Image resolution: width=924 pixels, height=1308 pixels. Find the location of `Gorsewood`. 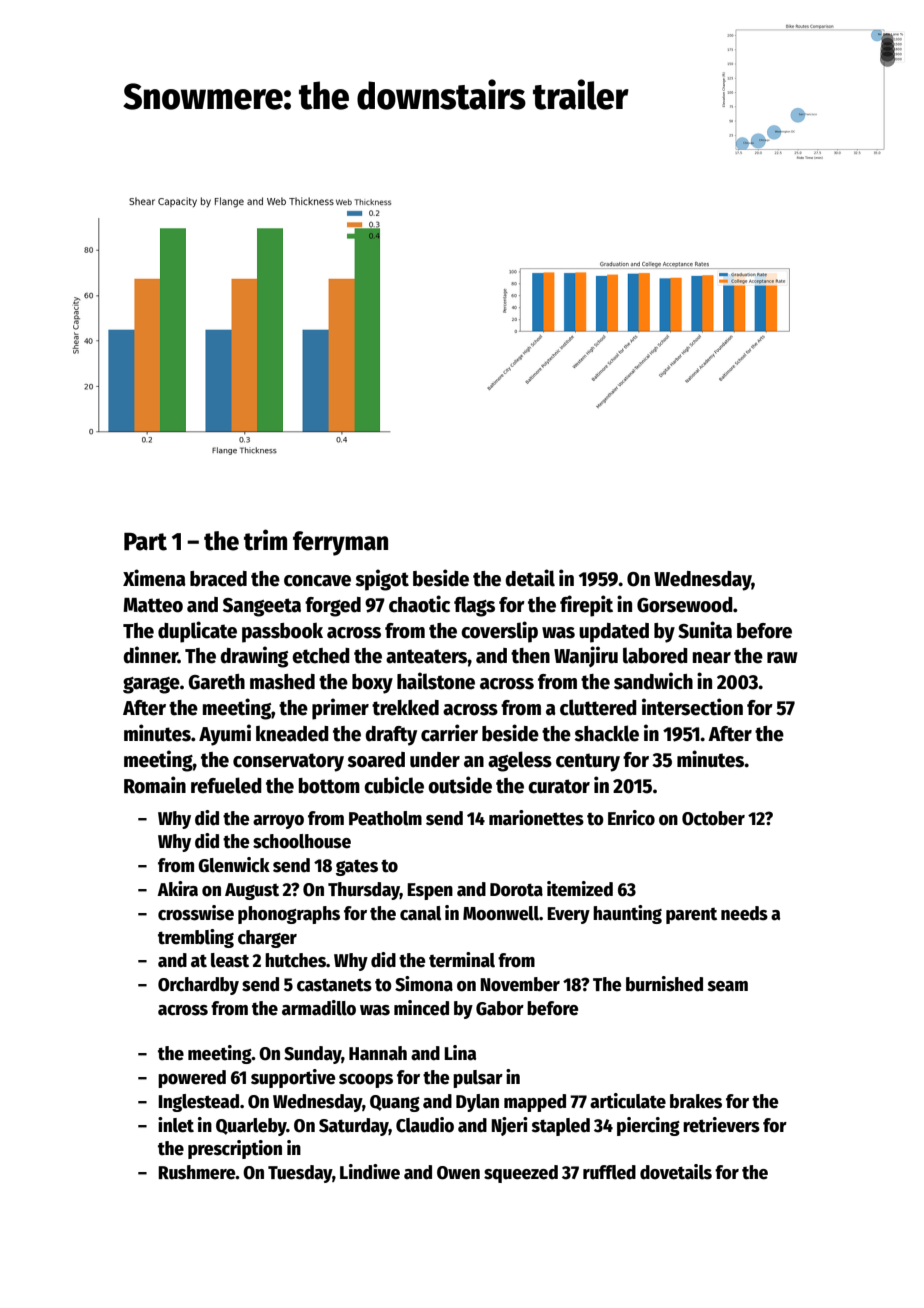

Gorsewood is located at coordinates (685, 605).
